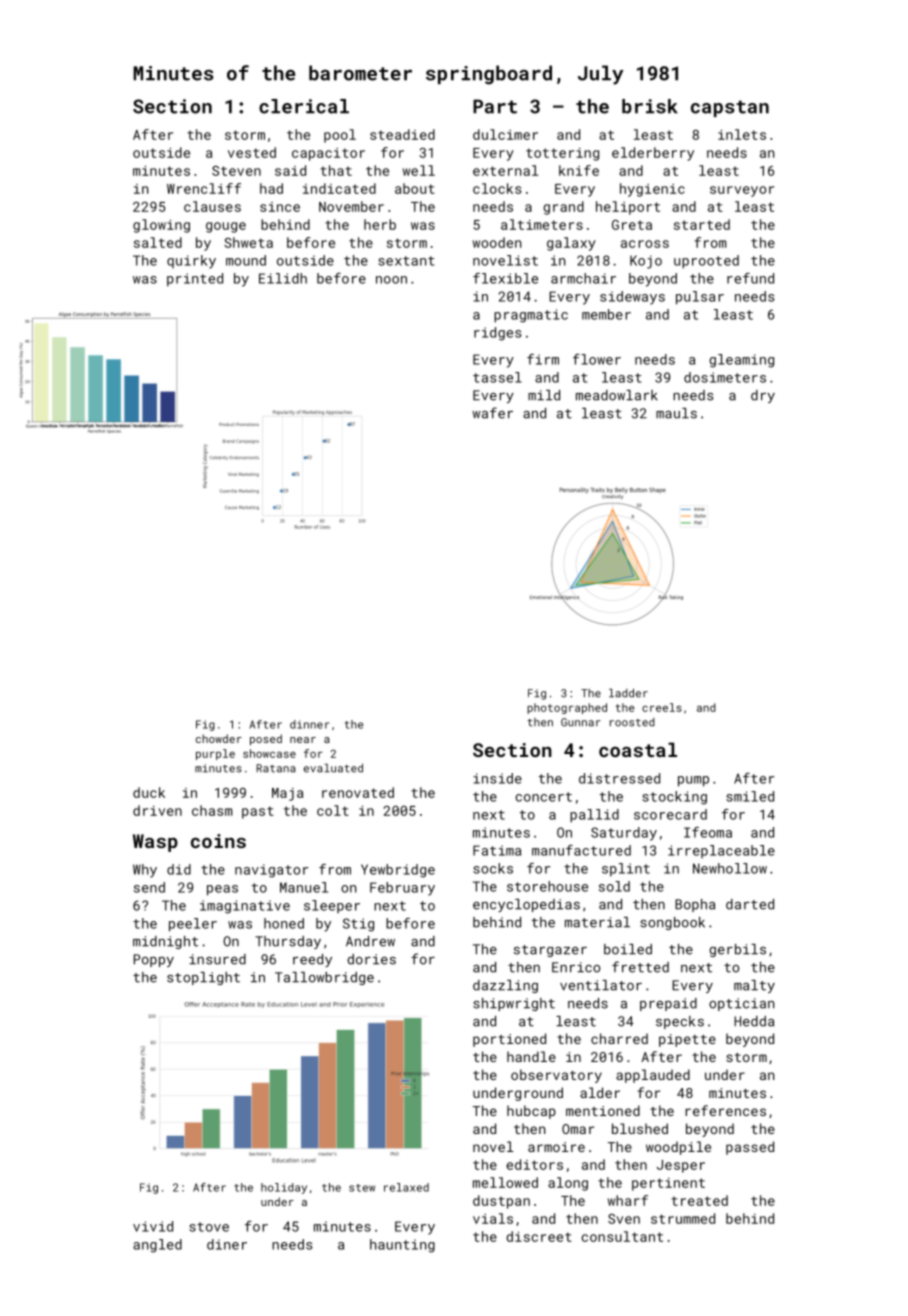 The height and width of the image is (1316, 908). I want to click on mauls, so click(676, 413).
